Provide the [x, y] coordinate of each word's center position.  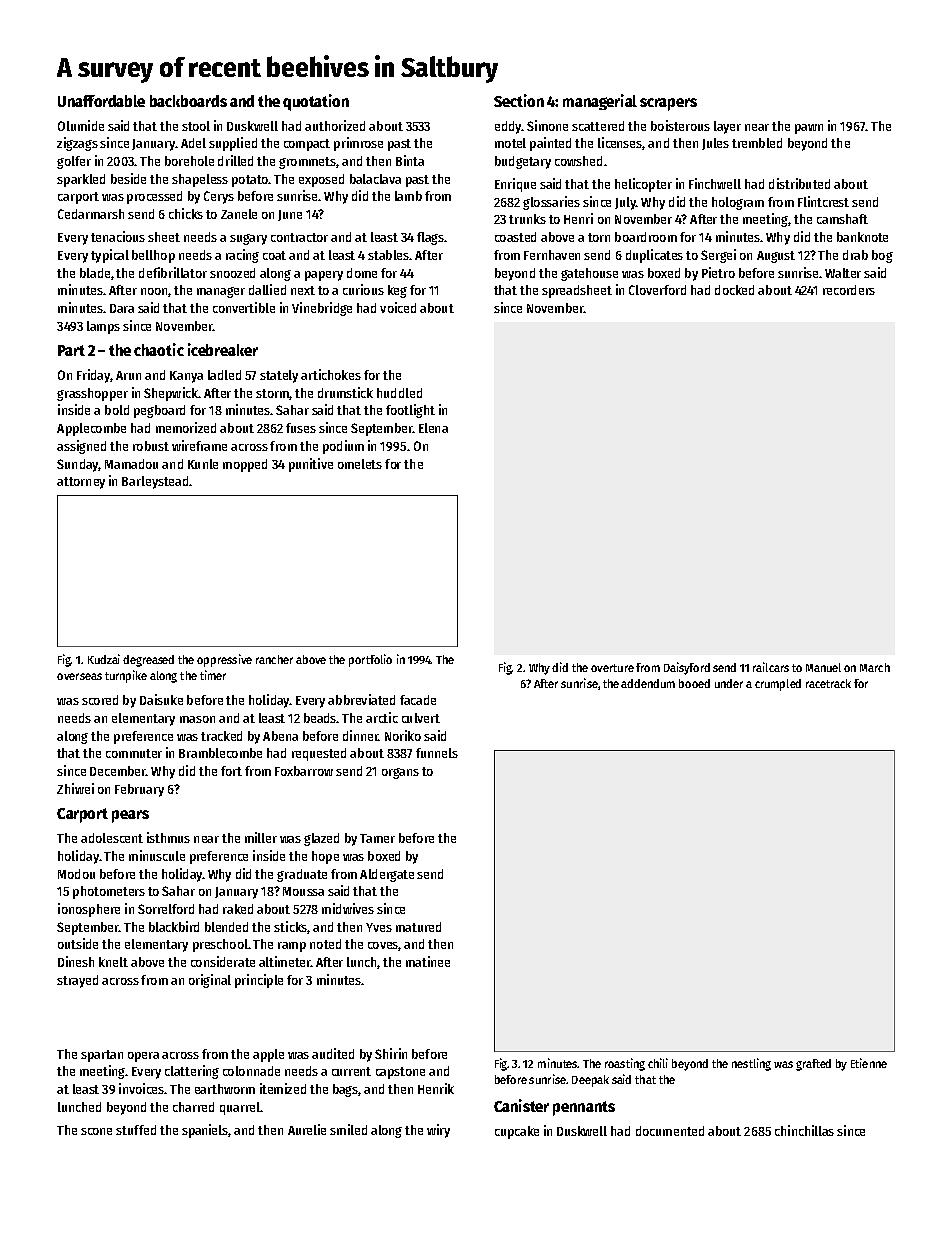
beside [128, 178]
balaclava [375, 179]
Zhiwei [75, 788]
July [625, 203]
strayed [77, 981]
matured [418, 927]
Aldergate [387, 875]
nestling [751, 1064]
